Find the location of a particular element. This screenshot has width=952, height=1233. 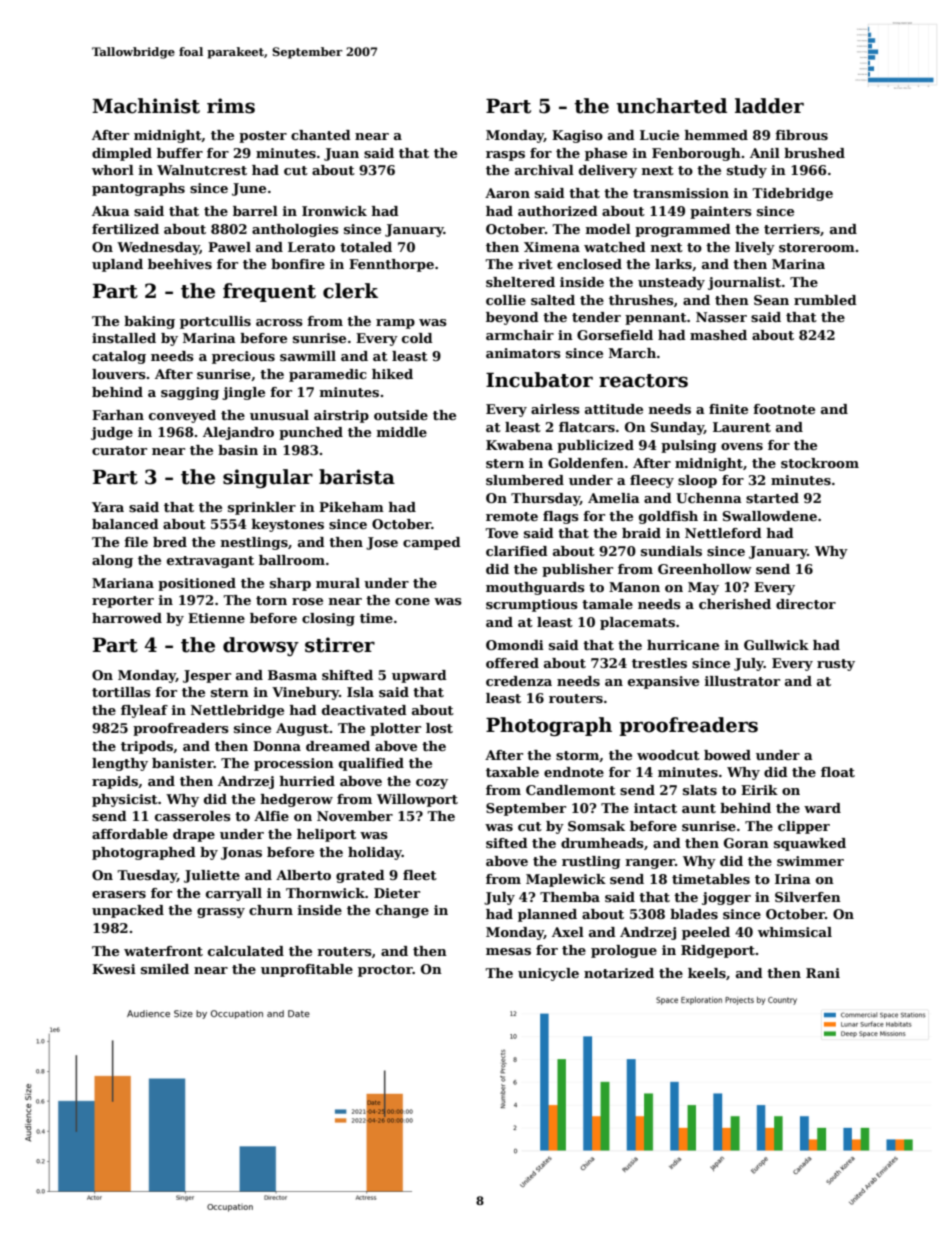

Kagiso is located at coordinates (577, 136).
